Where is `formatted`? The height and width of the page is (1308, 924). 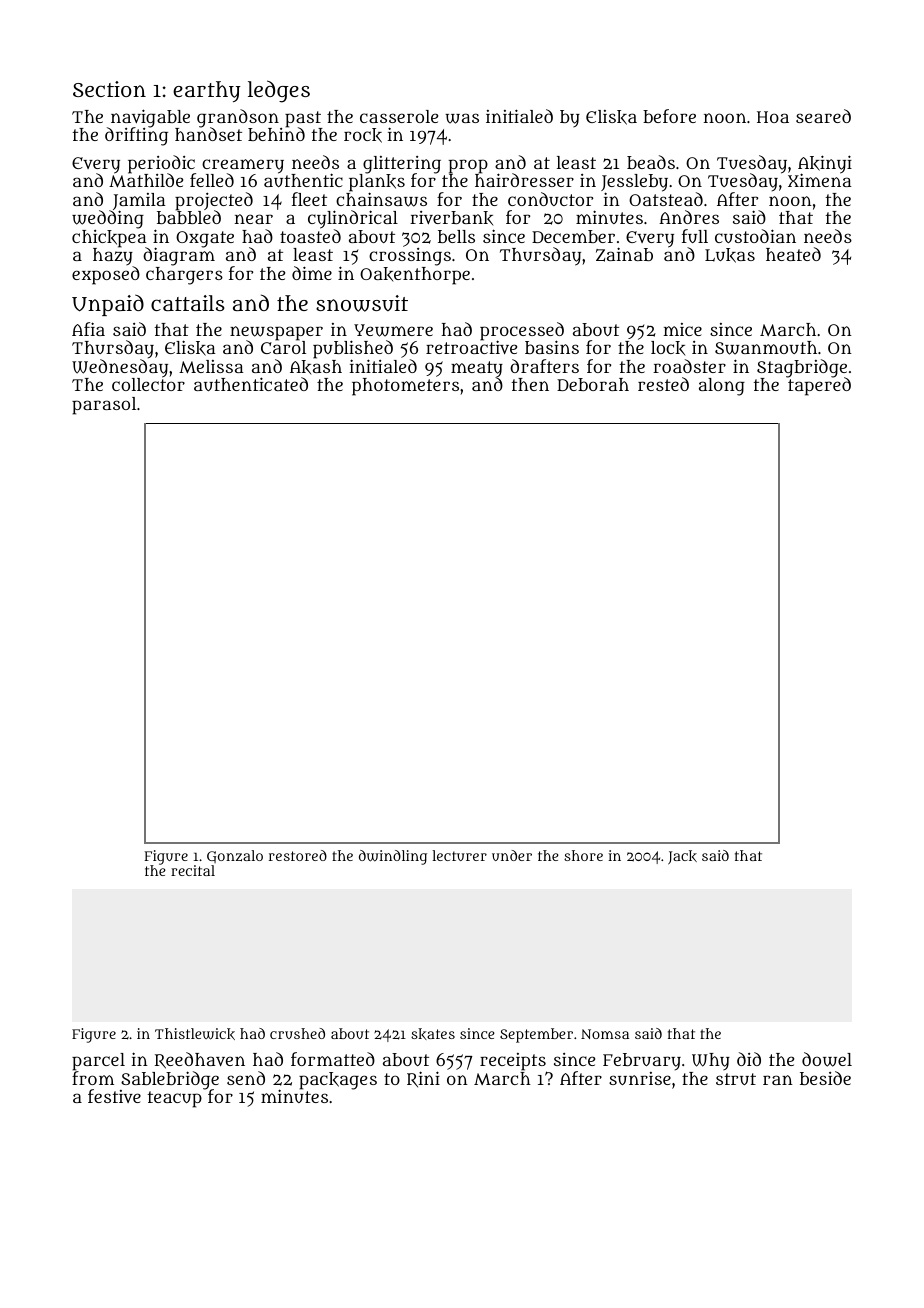 formatted is located at coordinates (333, 1059).
